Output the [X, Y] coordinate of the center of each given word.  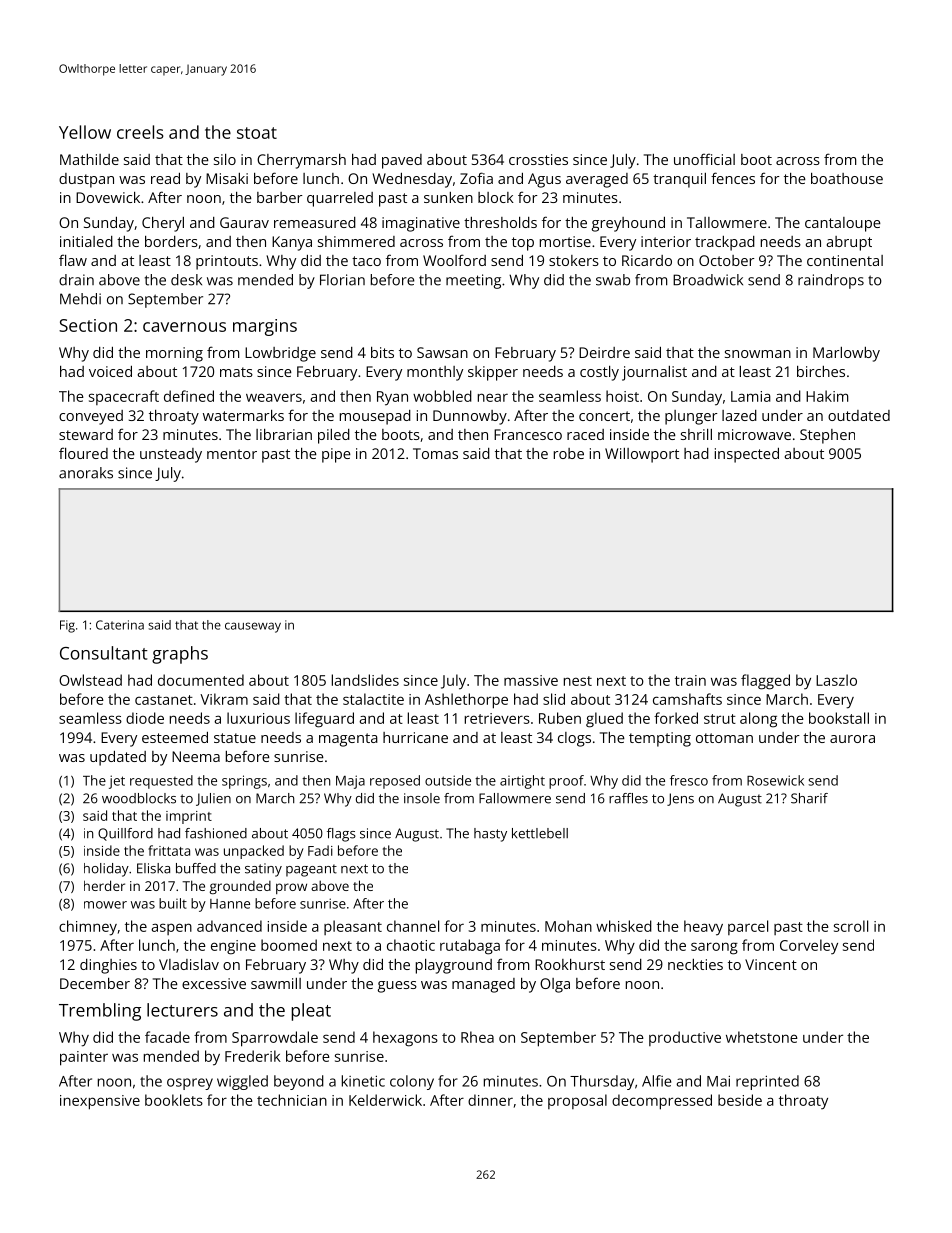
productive [685, 1038]
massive [531, 680]
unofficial [704, 159]
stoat [257, 133]
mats [236, 372]
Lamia [751, 396]
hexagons [405, 1039]
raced [585, 434]
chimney [88, 928]
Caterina [120, 625]
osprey [190, 1084]
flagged [765, 682]
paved [402, 161]
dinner [490, 1100]
